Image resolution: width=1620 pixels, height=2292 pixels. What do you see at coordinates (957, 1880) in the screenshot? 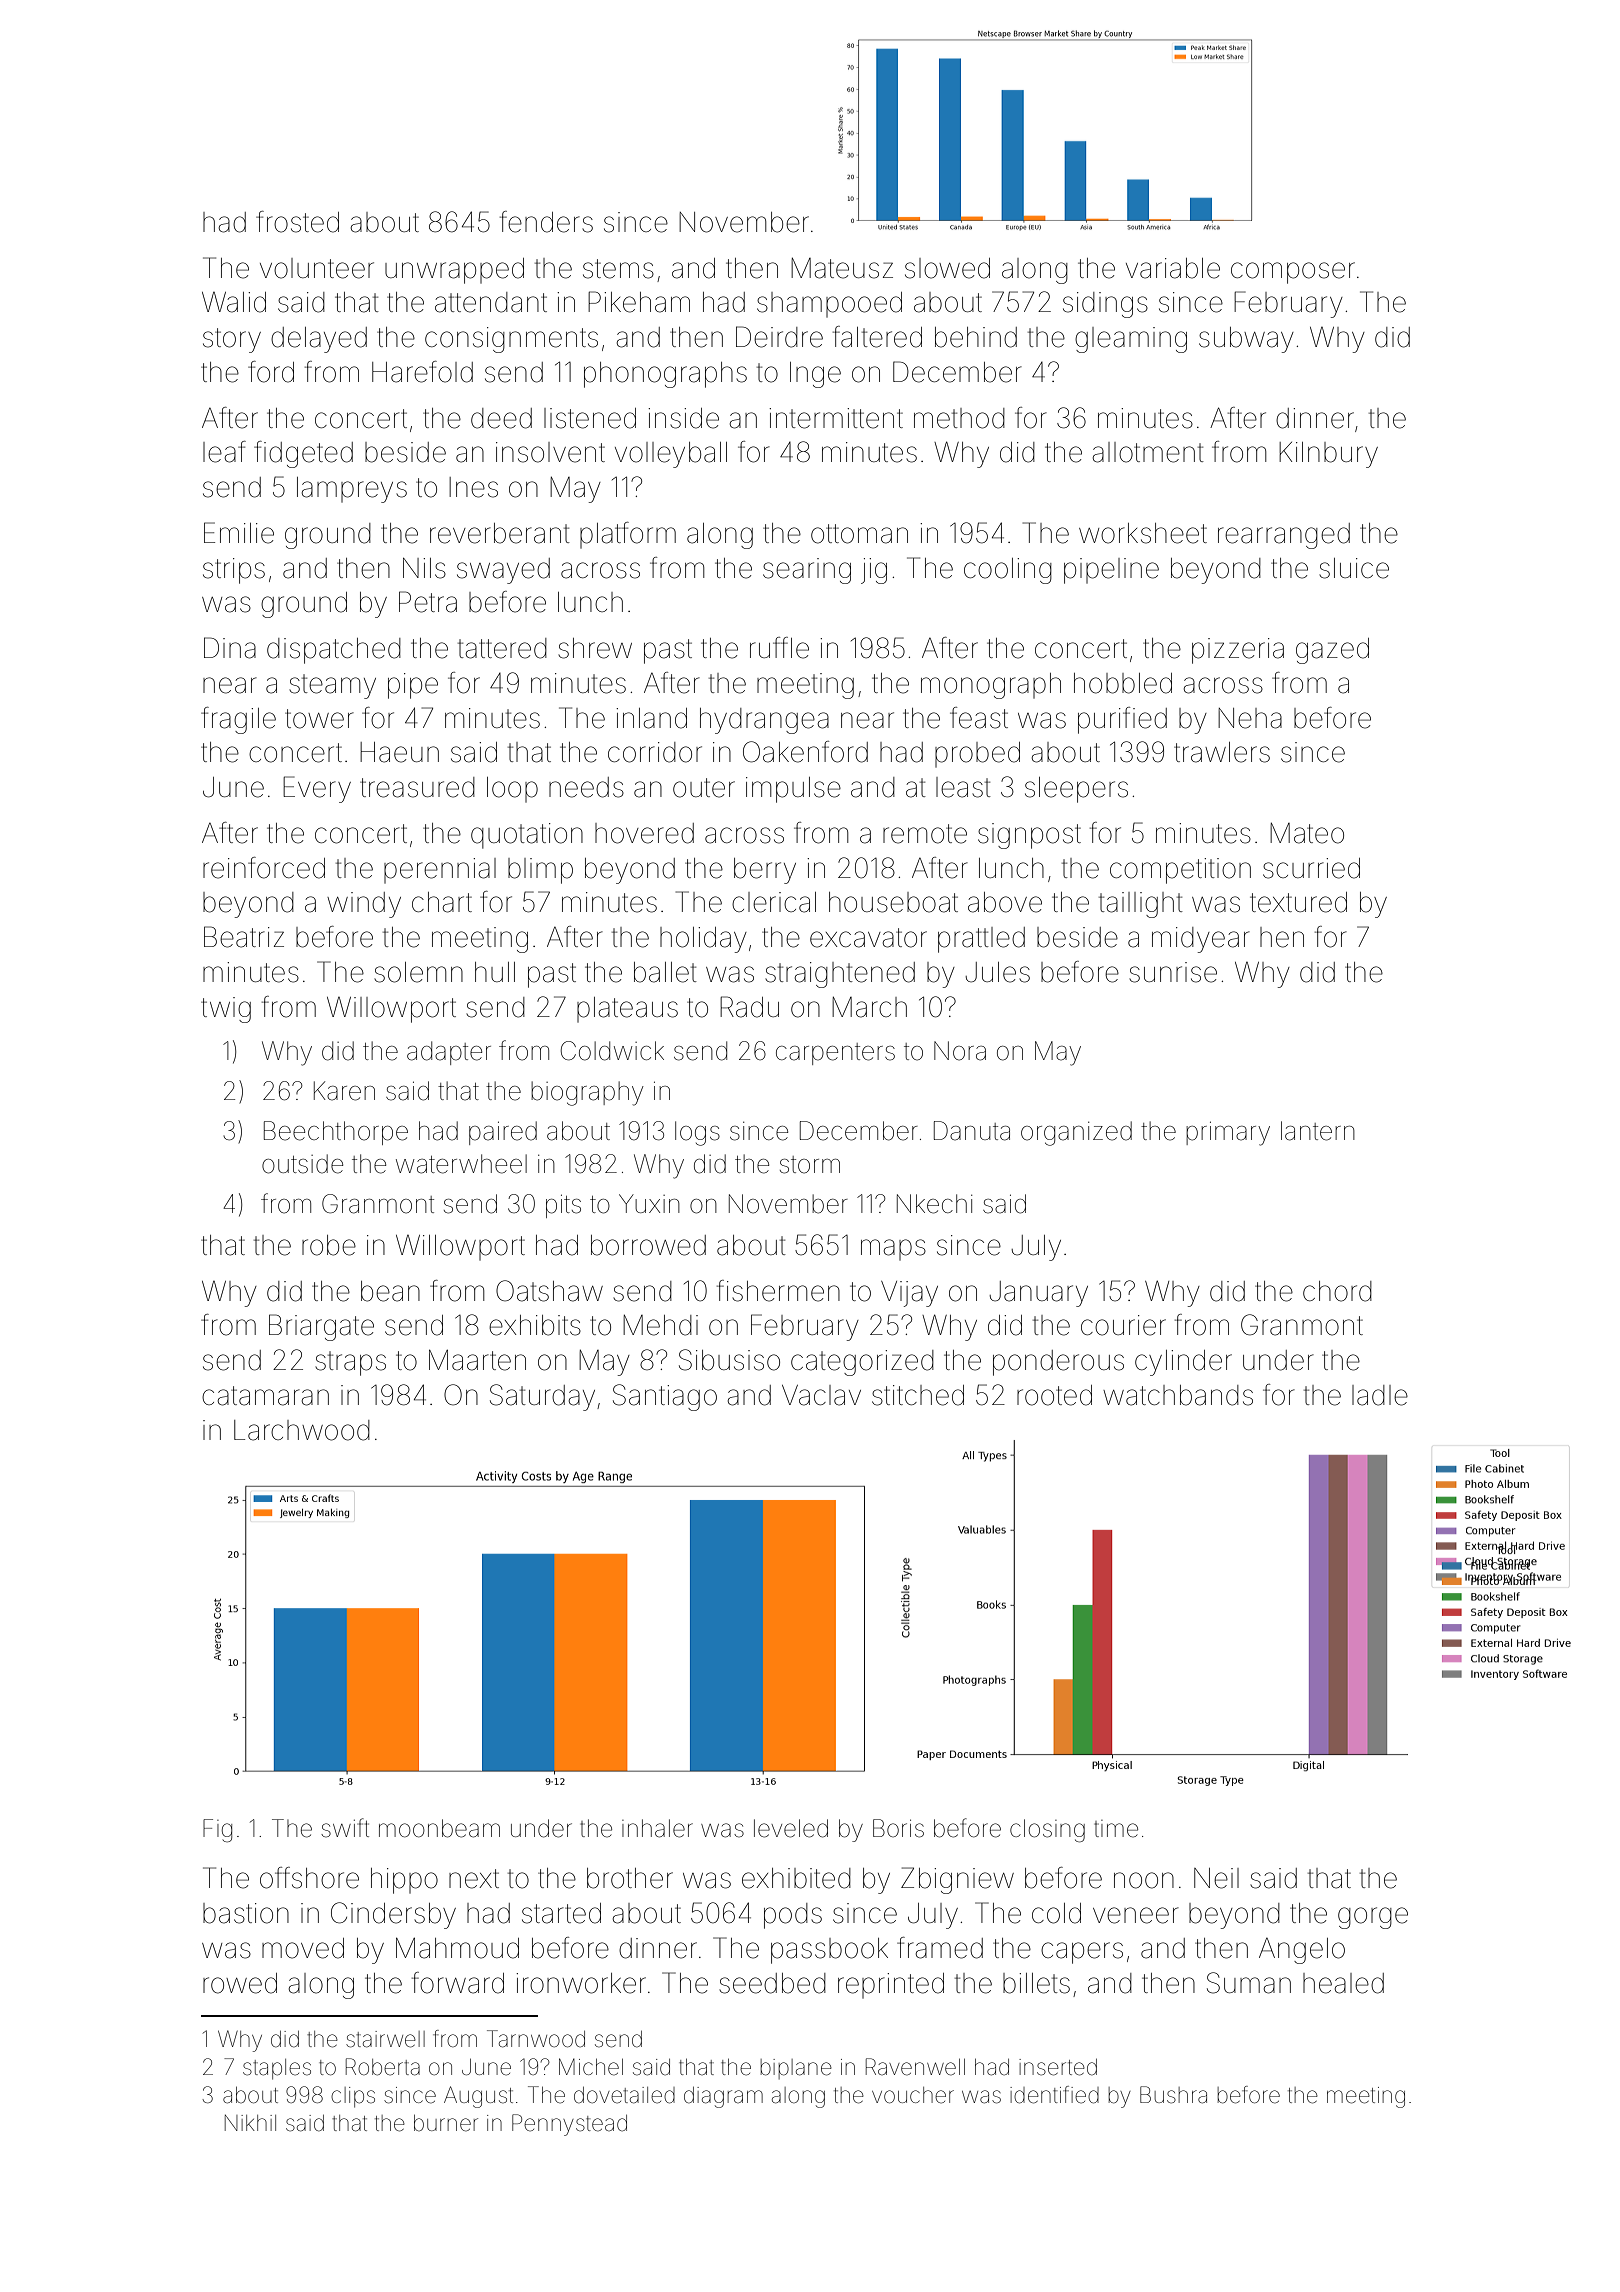
I see `Zbigniew` at bounding box center [957, 1880].
